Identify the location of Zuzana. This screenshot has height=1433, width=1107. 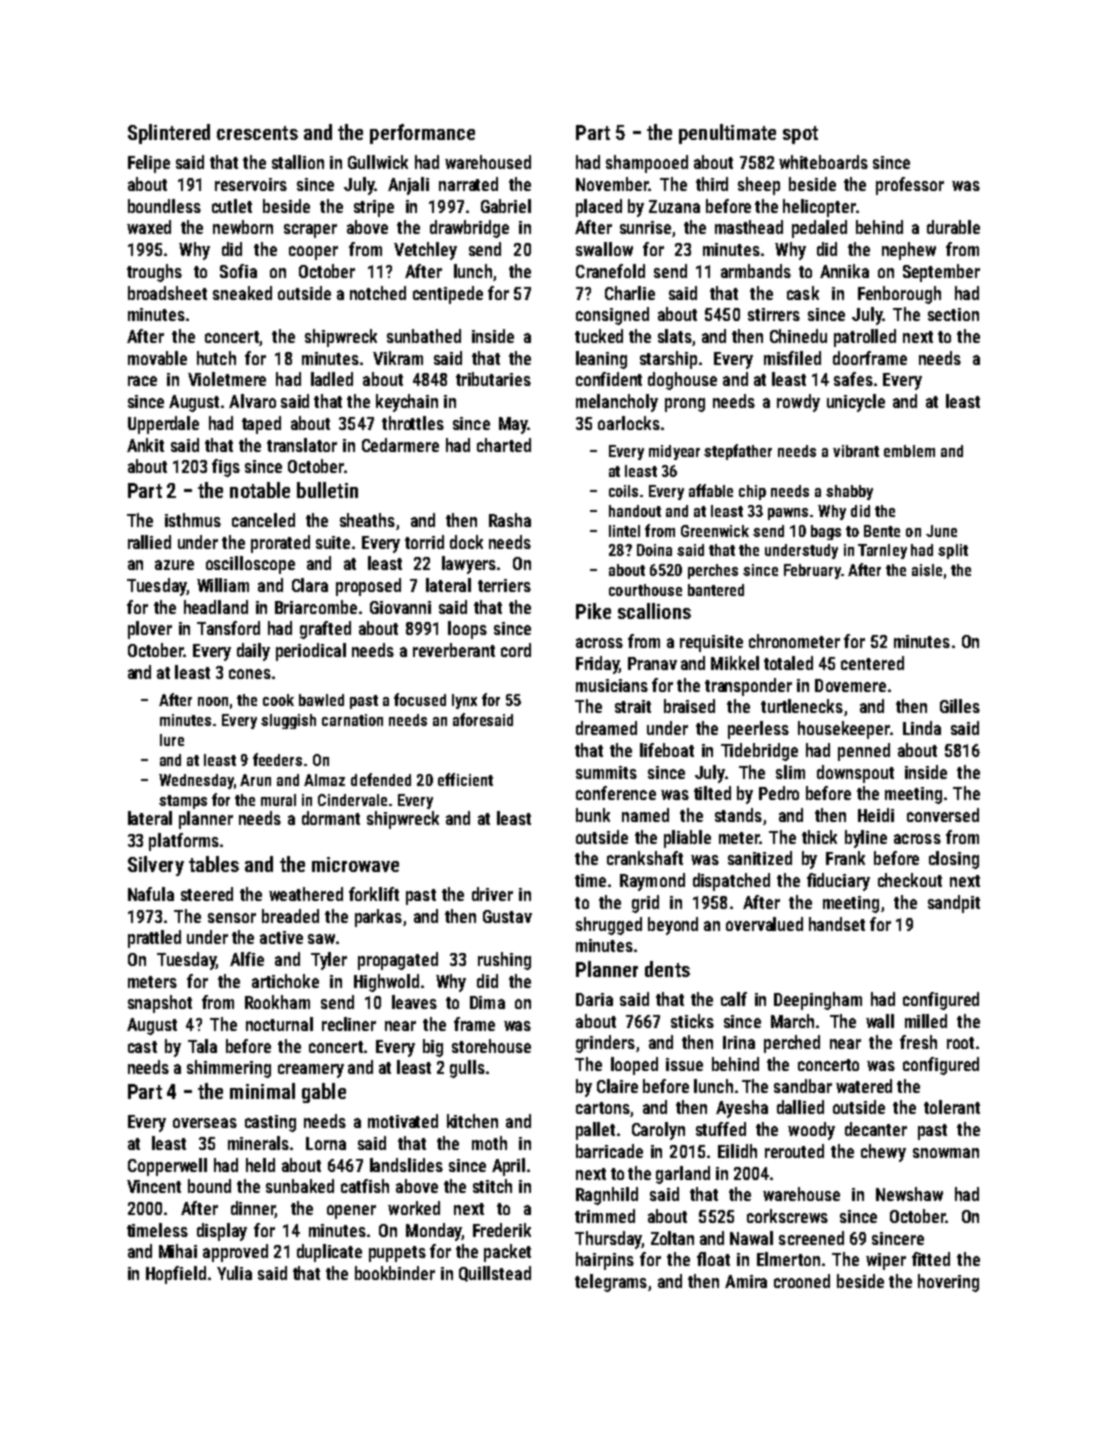
(674, 206).
